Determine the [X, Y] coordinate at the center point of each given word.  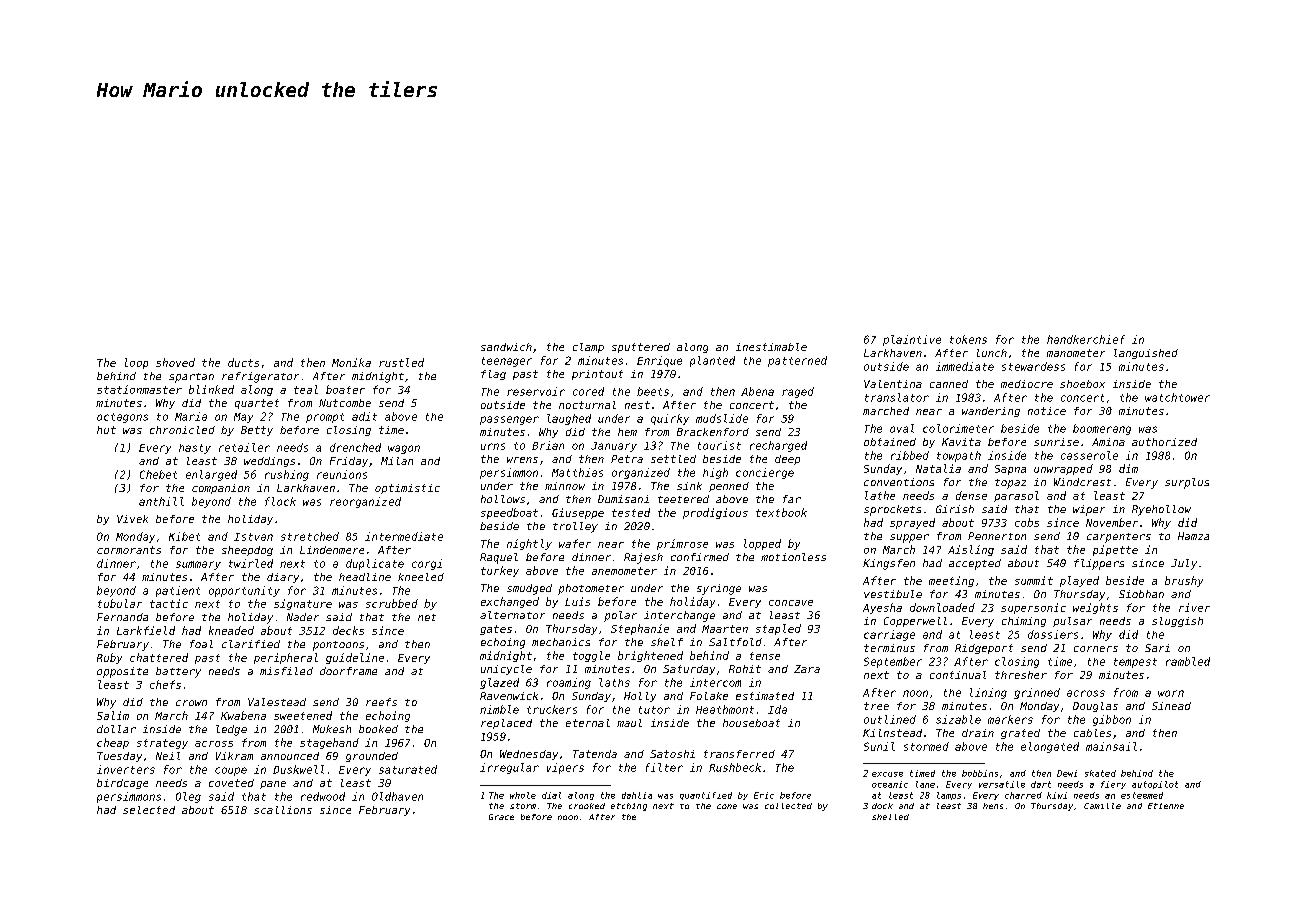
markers [1010, 719]
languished [1146, 354]
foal [201, 644]
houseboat [751, 723]
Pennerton [997, 536]
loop [136, 363]
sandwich [506, 347]
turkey [500, 571]
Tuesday [119, 757]
